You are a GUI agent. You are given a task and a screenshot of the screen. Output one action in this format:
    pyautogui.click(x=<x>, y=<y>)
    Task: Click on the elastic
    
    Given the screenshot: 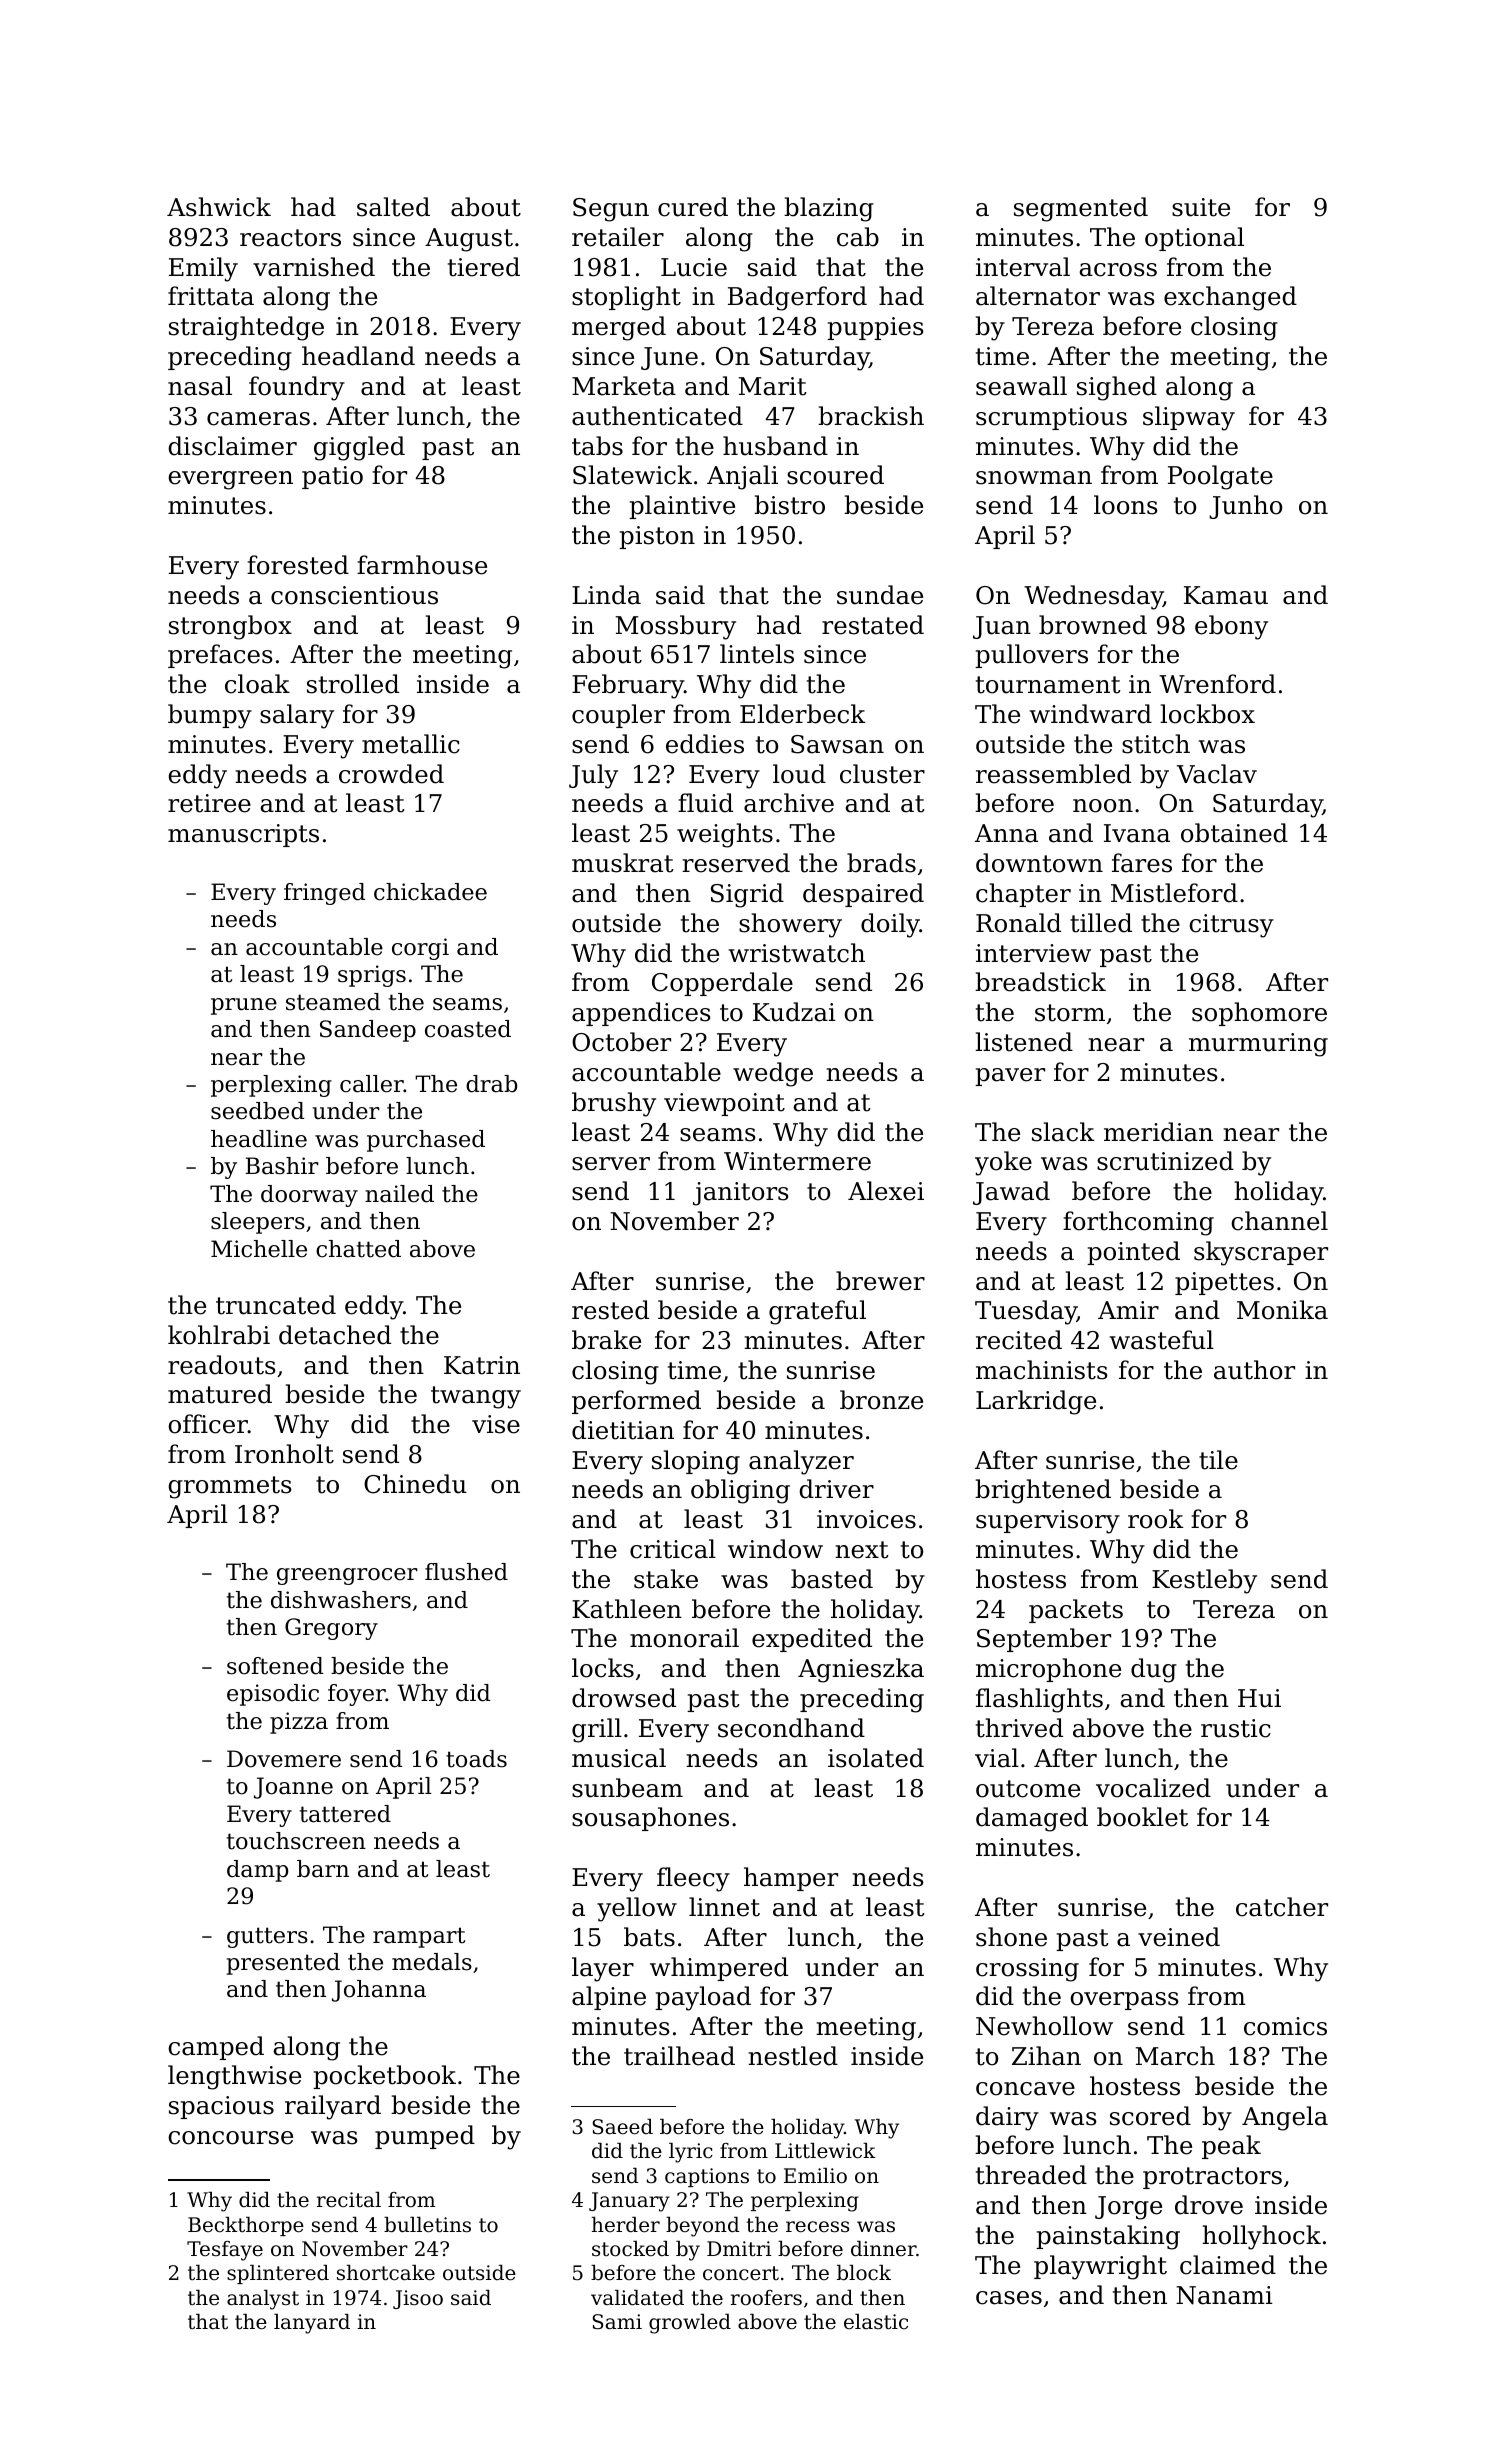 What is the action you would take?
    pyautogui.click(x=876, y=2322)
